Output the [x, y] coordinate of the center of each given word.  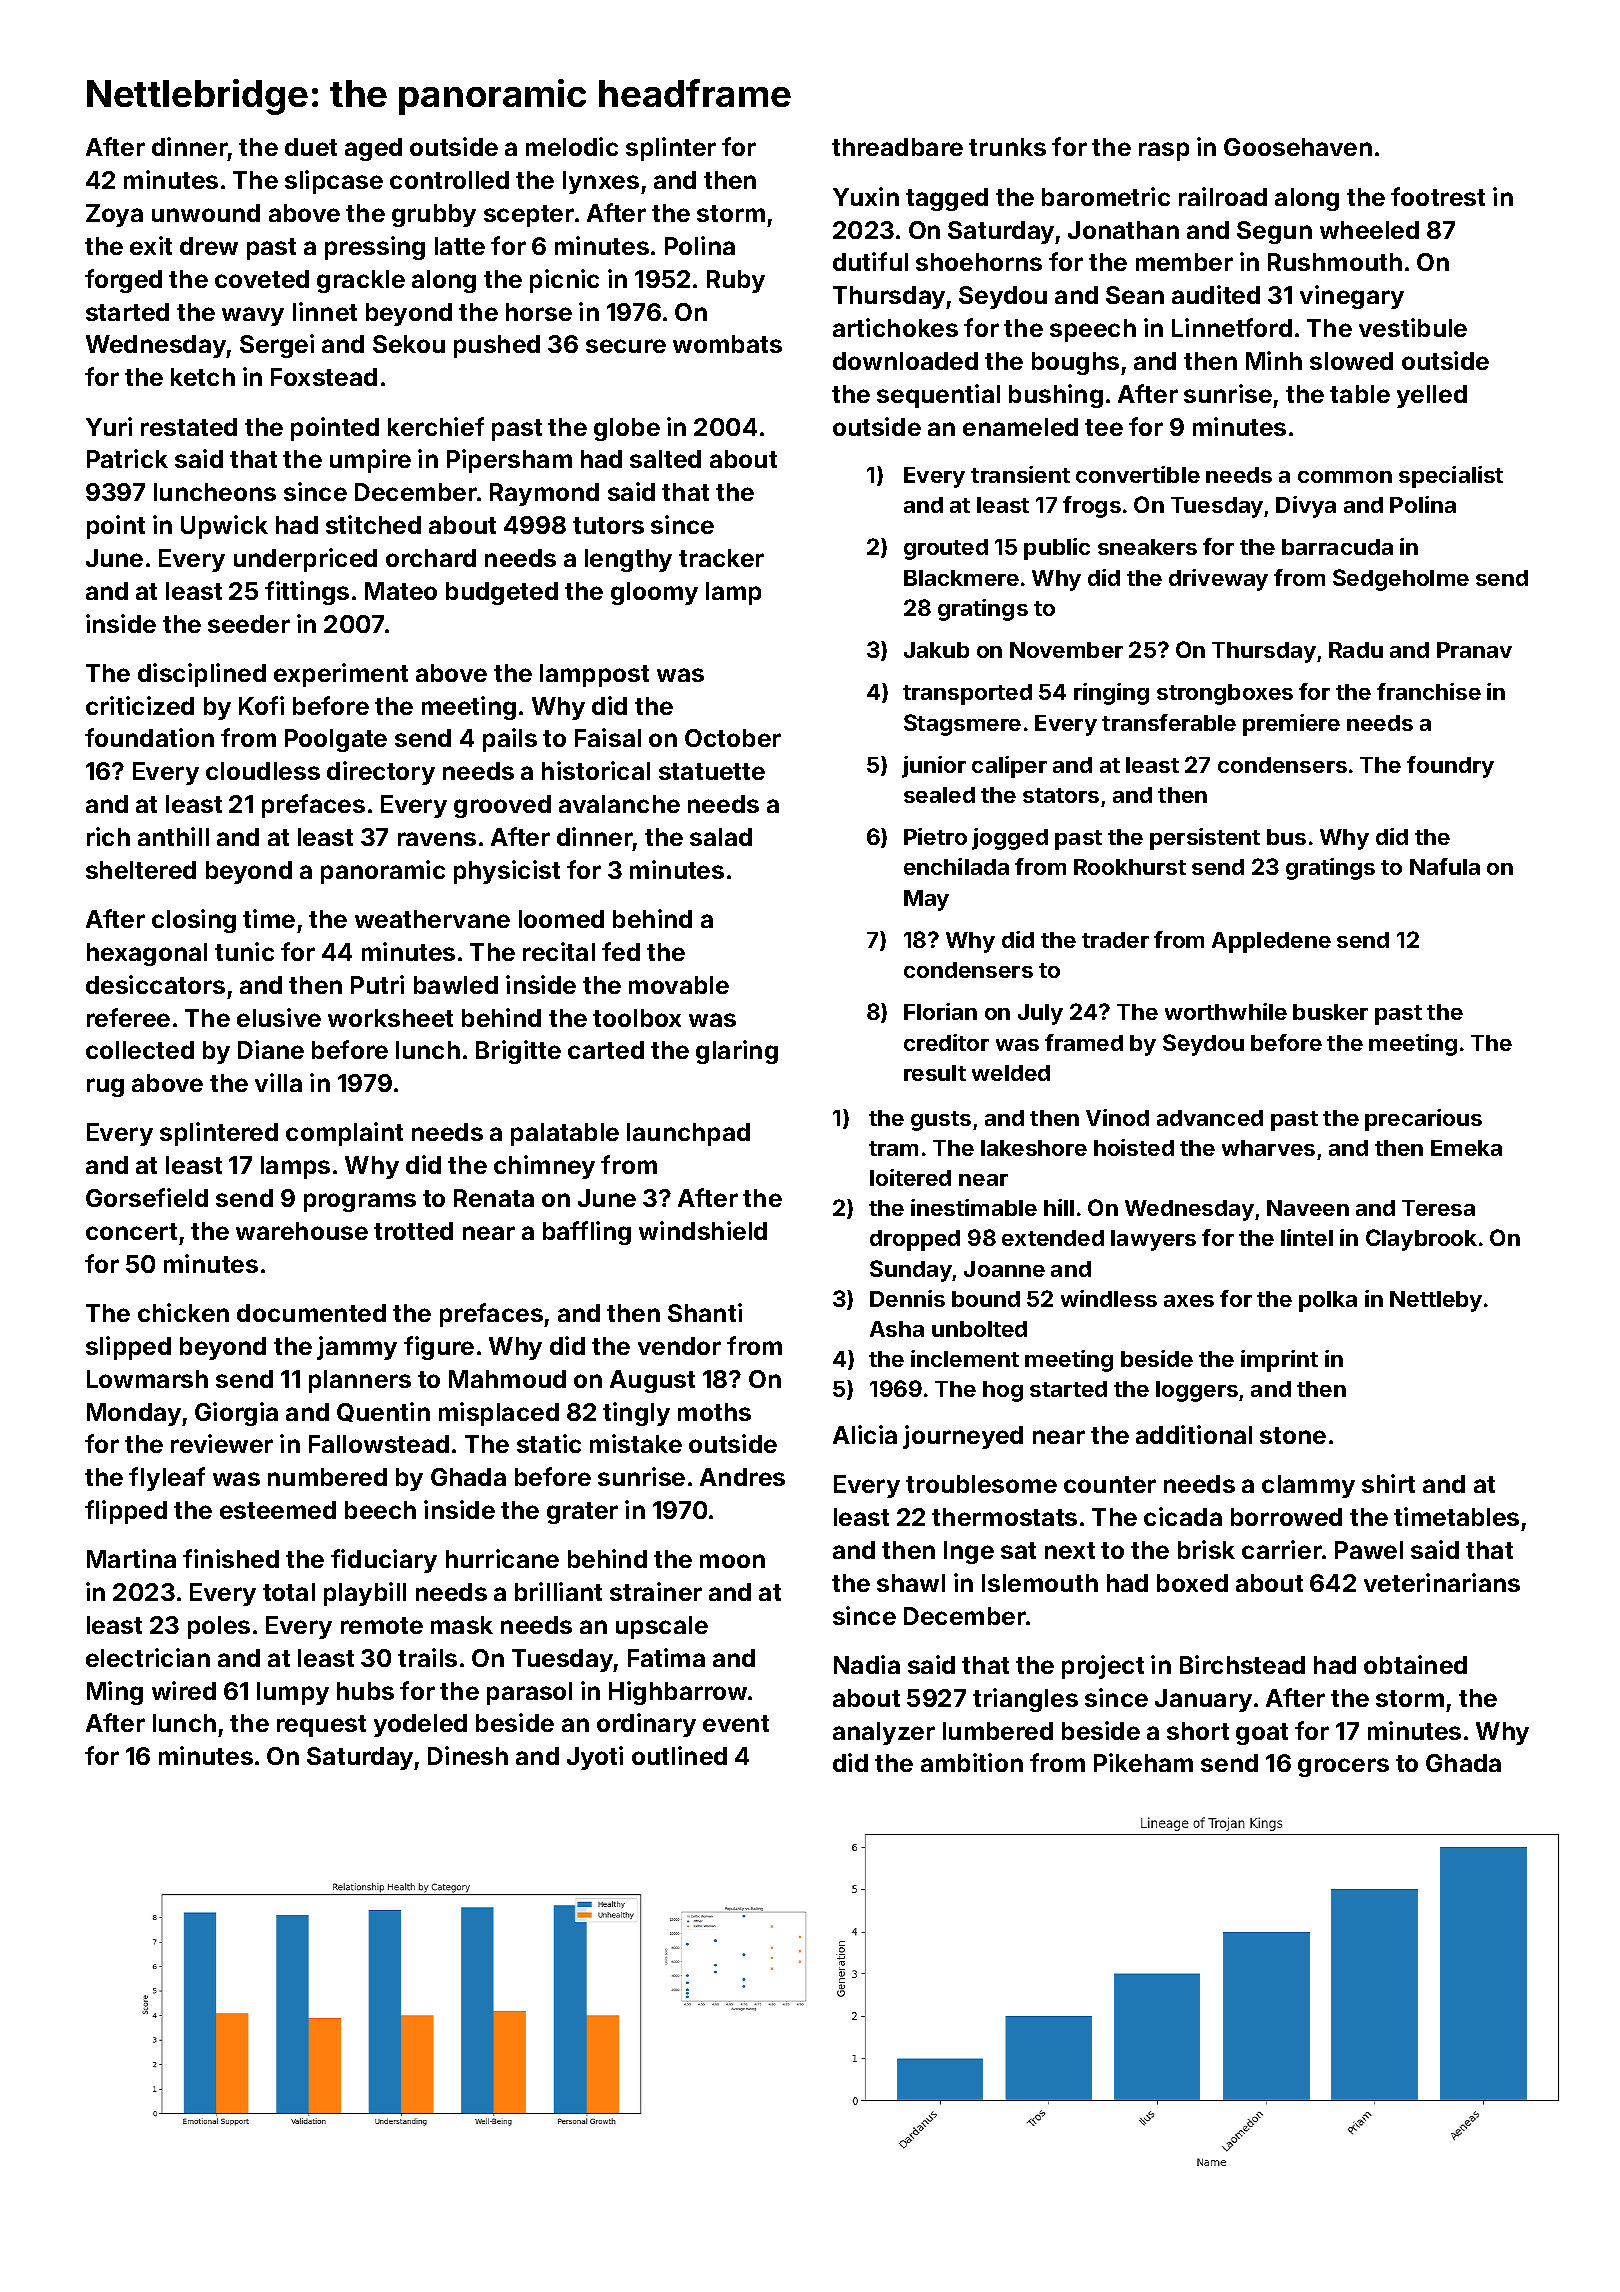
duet [311, 147]
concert [131, 1231]
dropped [915, 1240]
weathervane [432, 919]
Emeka [1466, 1148]
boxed [1192, 1583]
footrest [1438, 196]
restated [189, 427]
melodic [572, 146]
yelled [1432, 396]
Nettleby [1436, 1301]
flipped [126, 1512]
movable [679, 985]
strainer [656, 1591]
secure [626, 346]
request [321, 1726]
